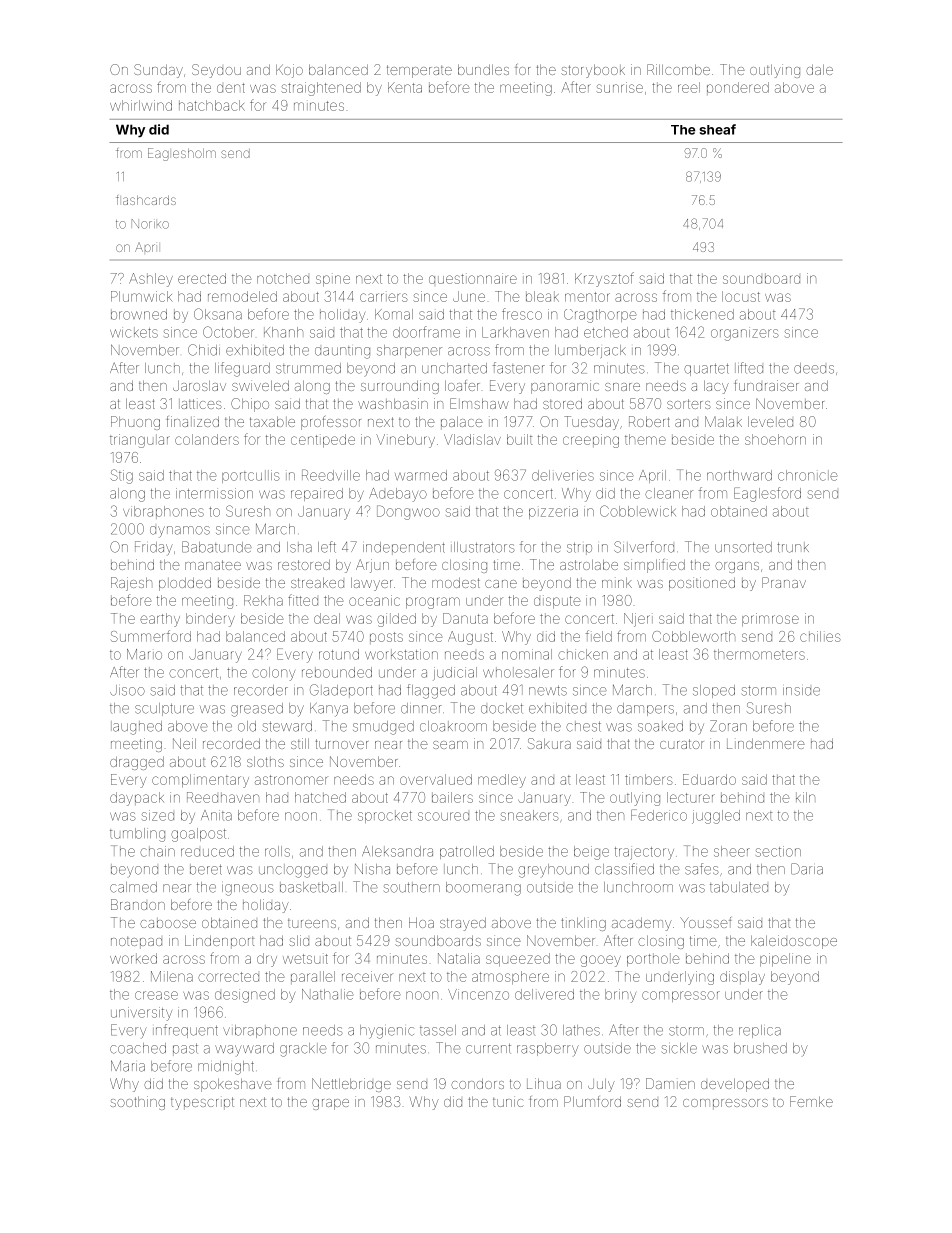  Describe the element at coordinates (158, 71) in the screenshot. I see `Sunday` at that location.
